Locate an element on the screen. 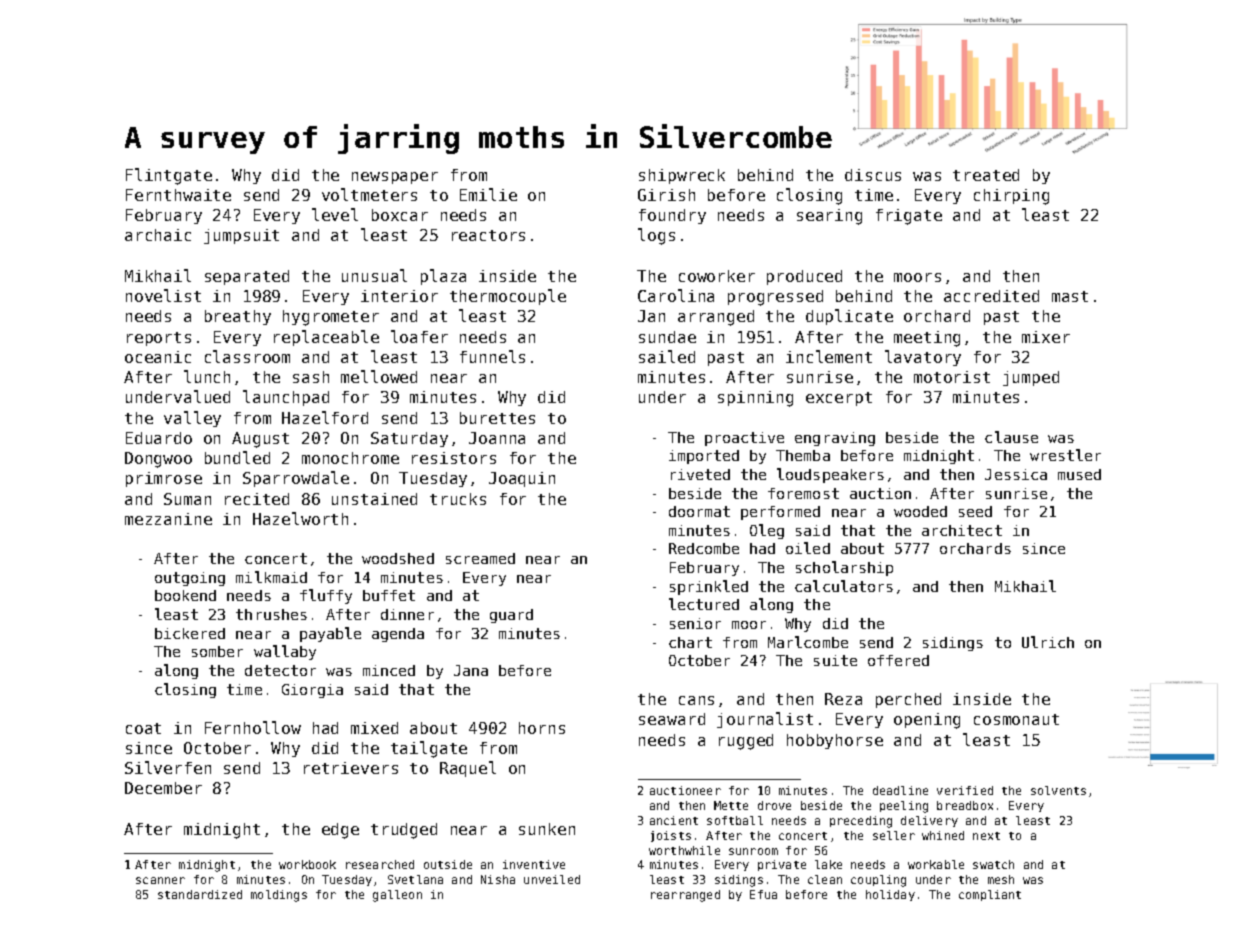 Image resolution: width=1233 pixels, height=952 pixels. Nisha is located at coordinates (498, 879).
